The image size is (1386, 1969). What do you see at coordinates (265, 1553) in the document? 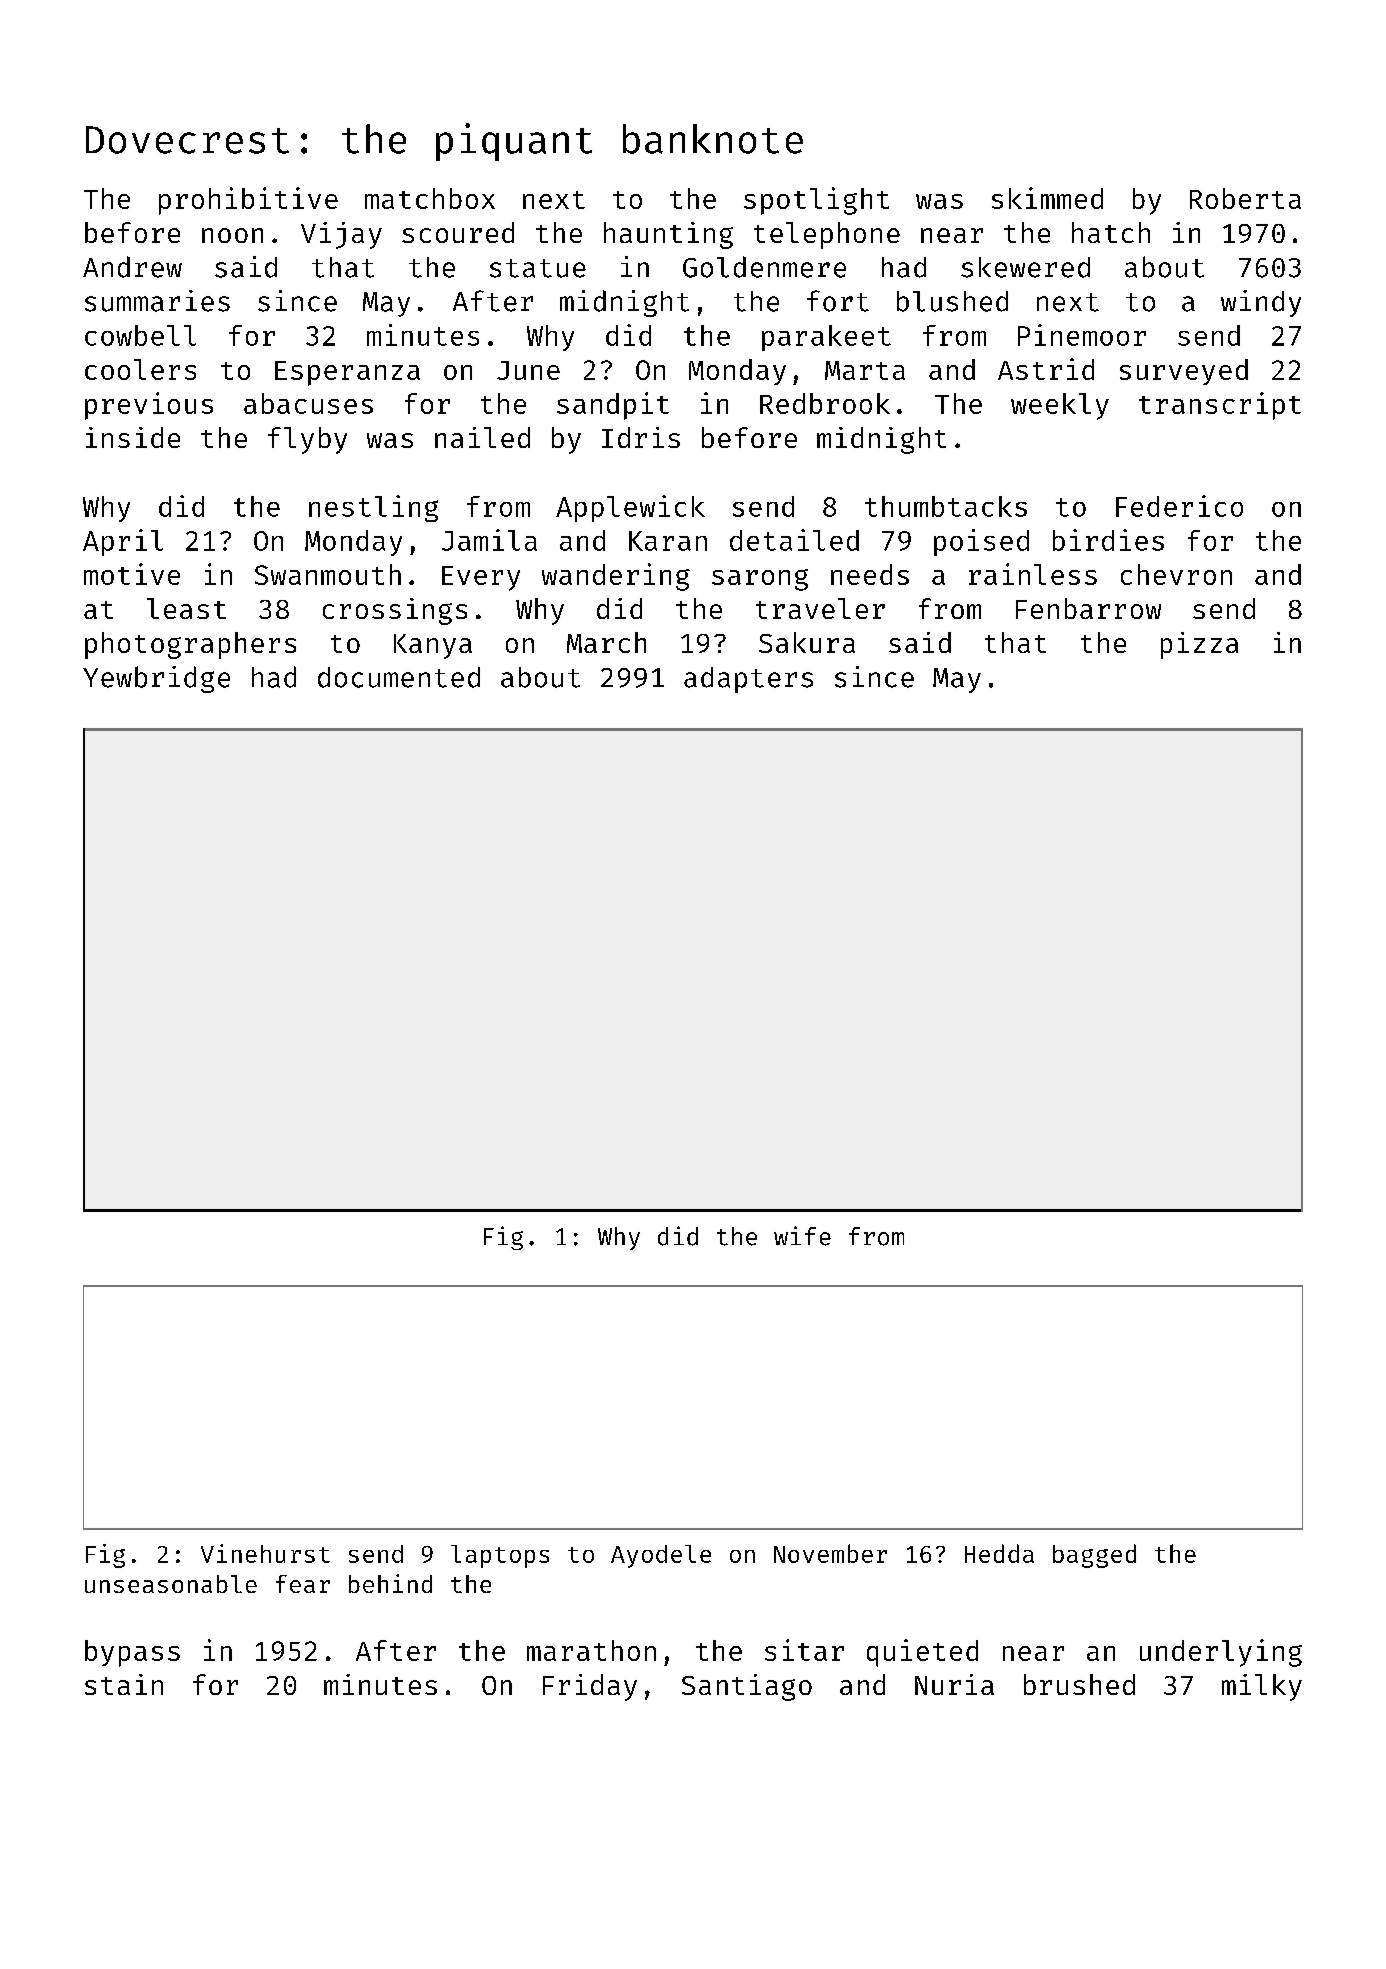
I see `Vinehurst` at bounding box center [265, 1553].
